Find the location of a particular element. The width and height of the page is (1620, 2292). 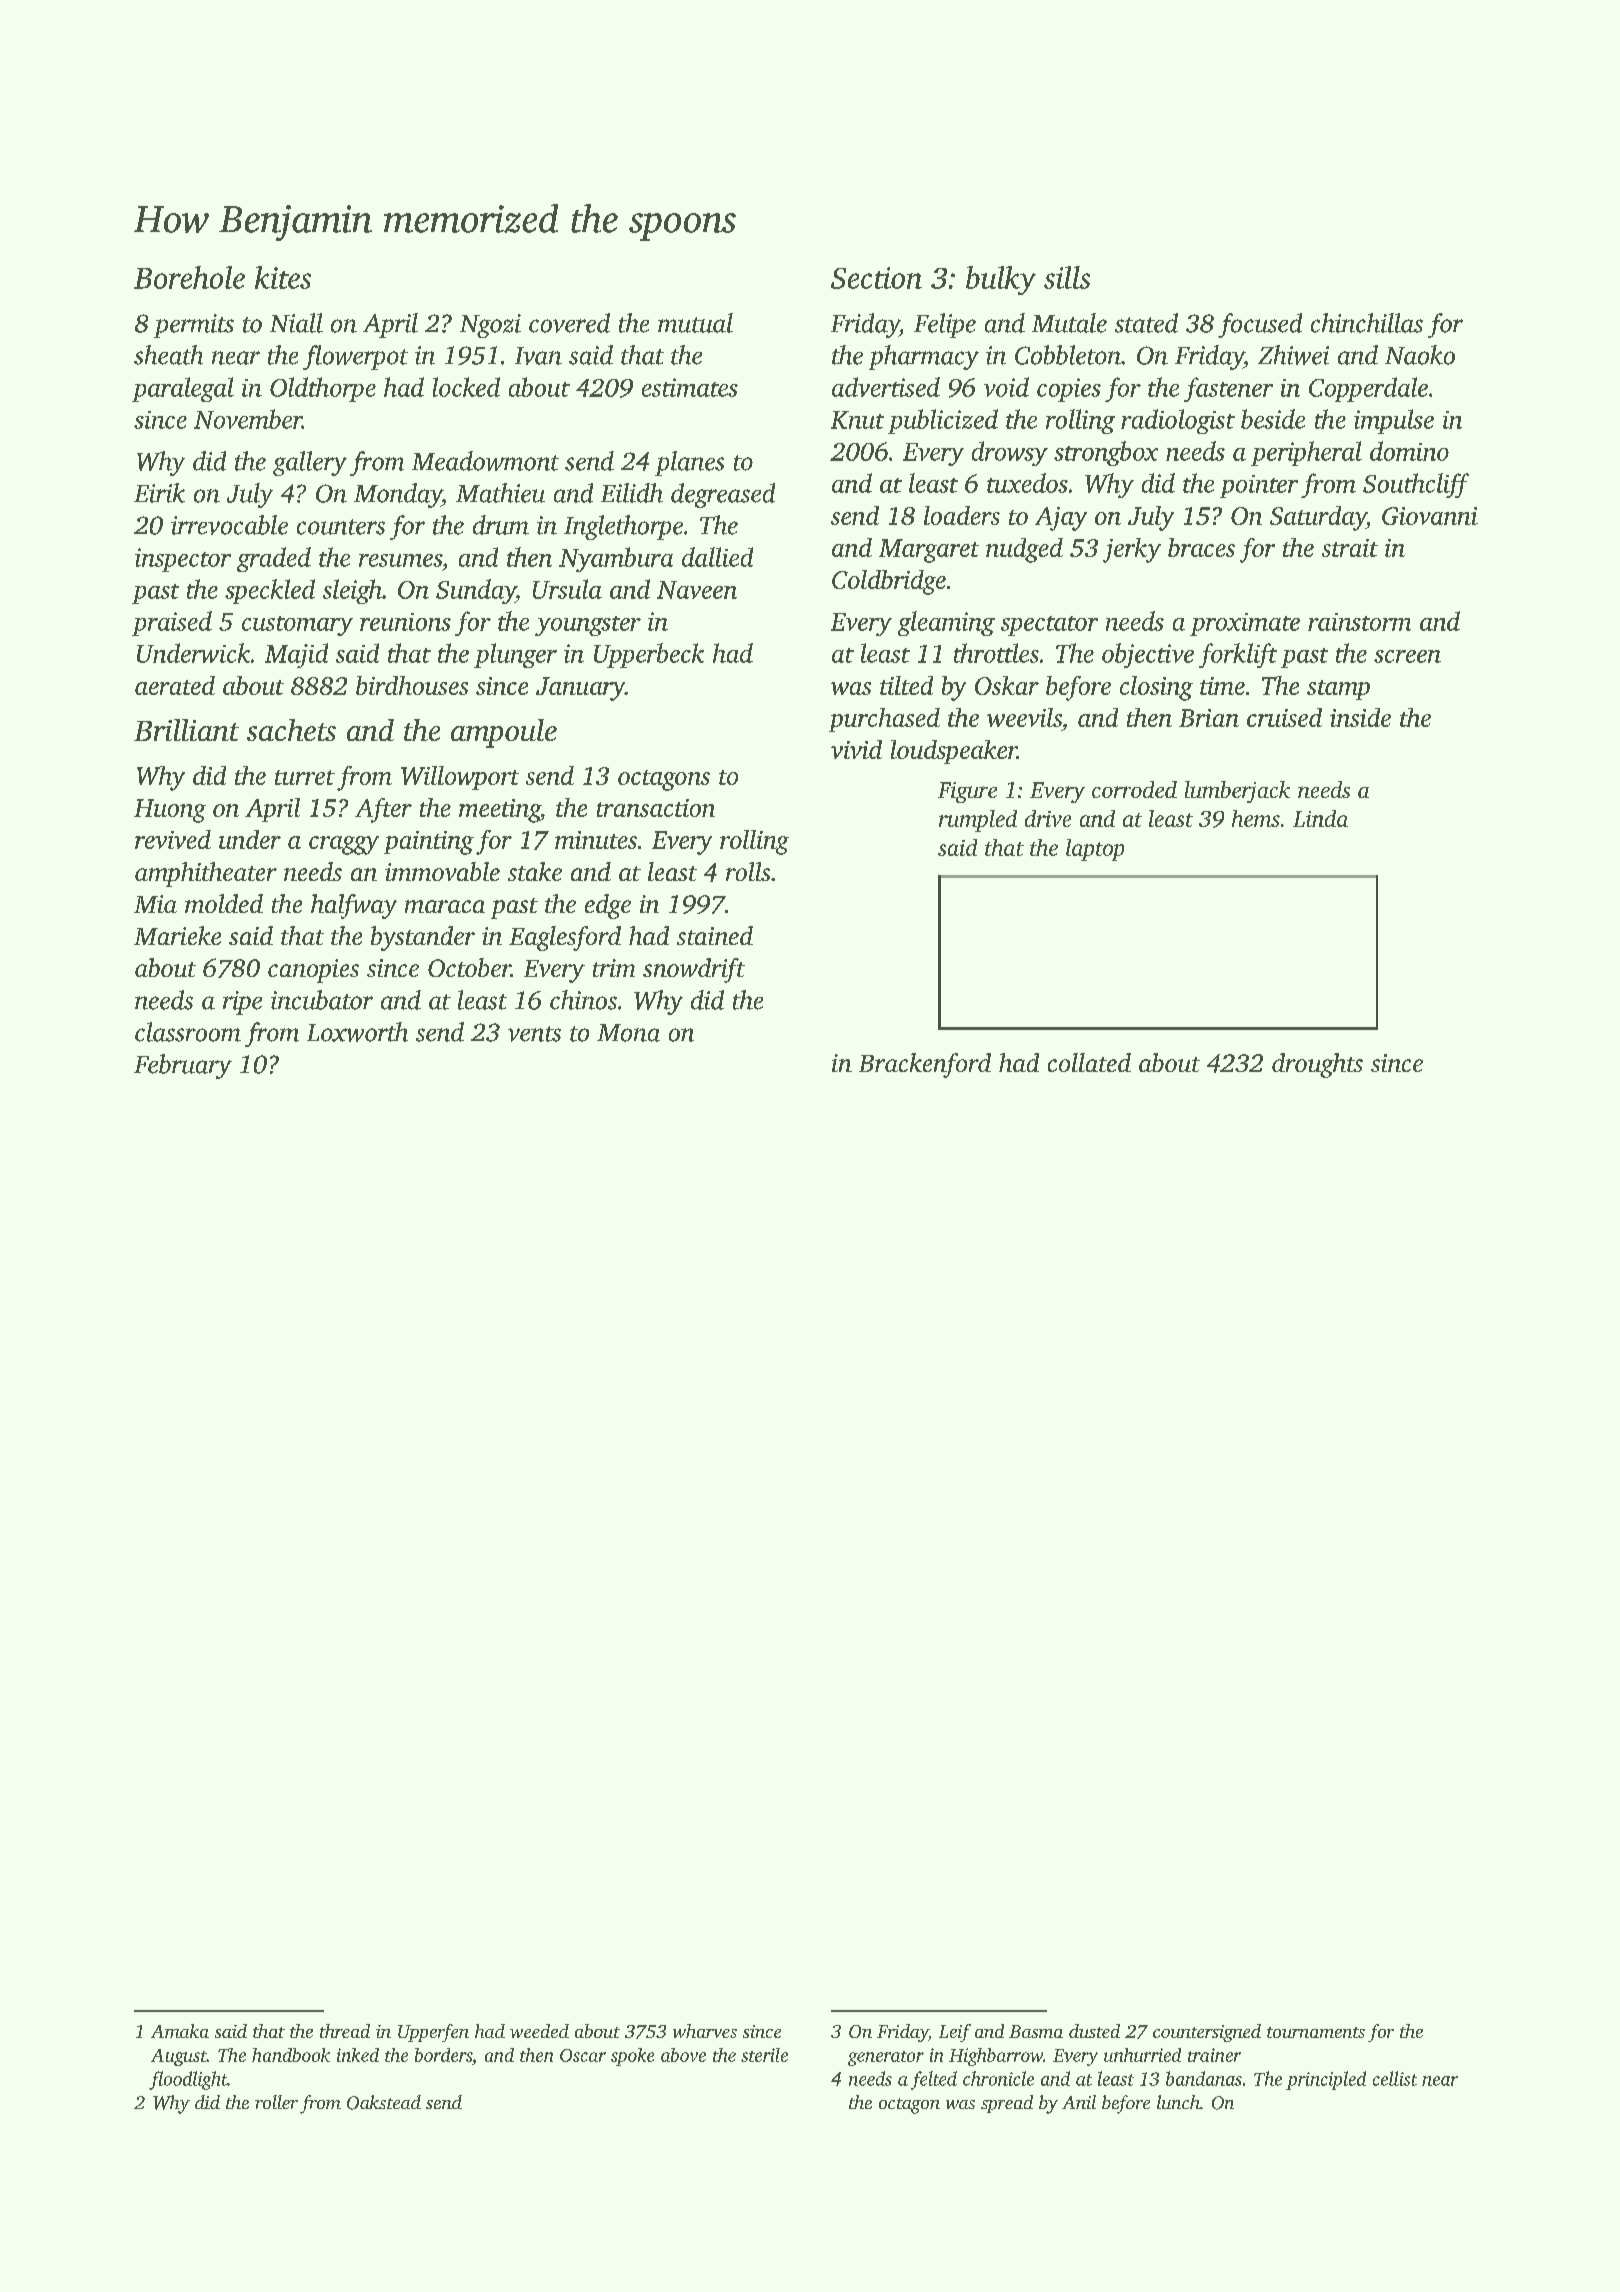

screen is located at coordinates (1407, 656).
